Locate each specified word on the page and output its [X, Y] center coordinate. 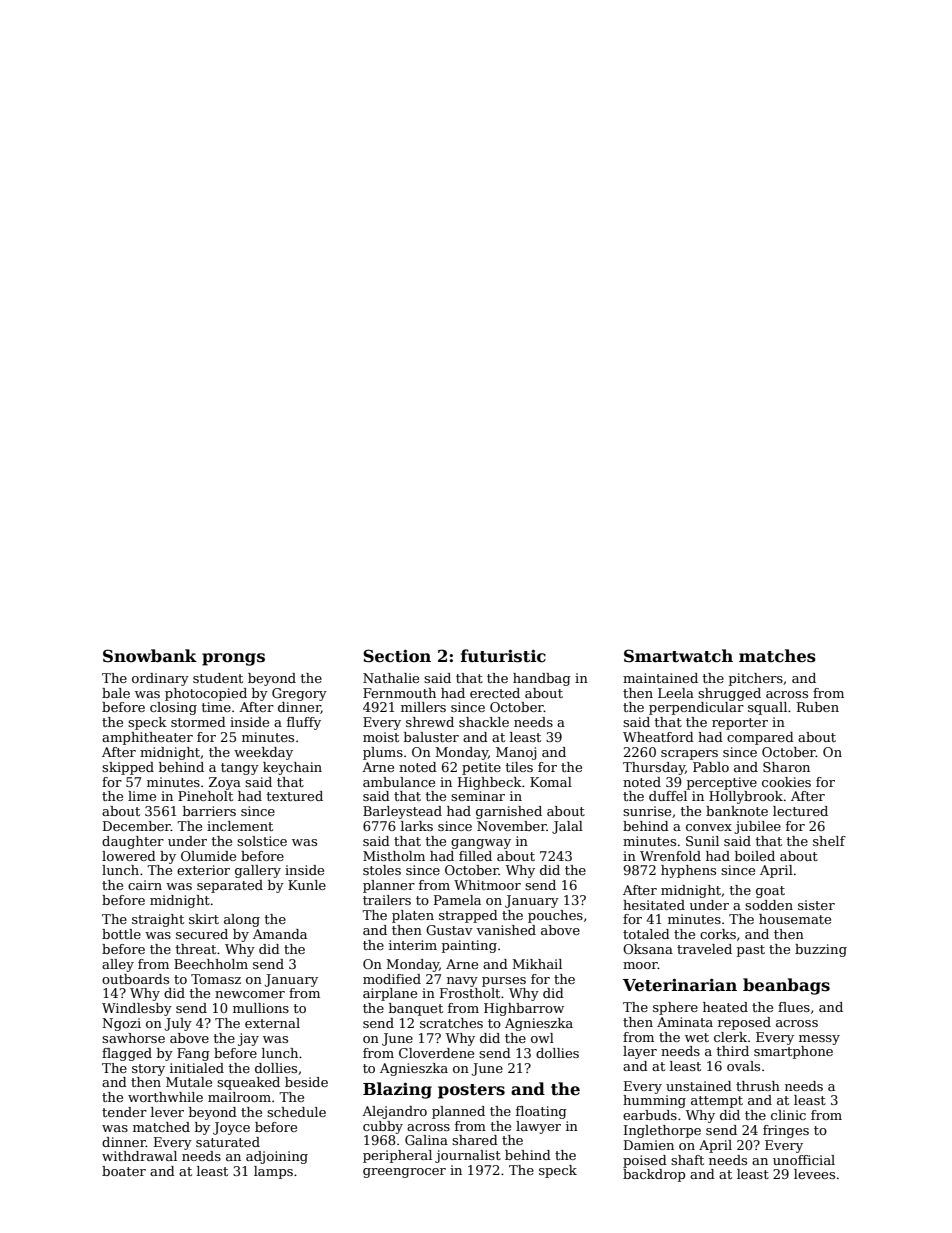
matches [777, 656]
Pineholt [205, 796]
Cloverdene [436, 1053]
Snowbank [150, 655]
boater [124, 1171]
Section [397, 656]
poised [645, 1161]
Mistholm [394, 856]
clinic [788, 1115]
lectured [800, 811]
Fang [193, 1054]
